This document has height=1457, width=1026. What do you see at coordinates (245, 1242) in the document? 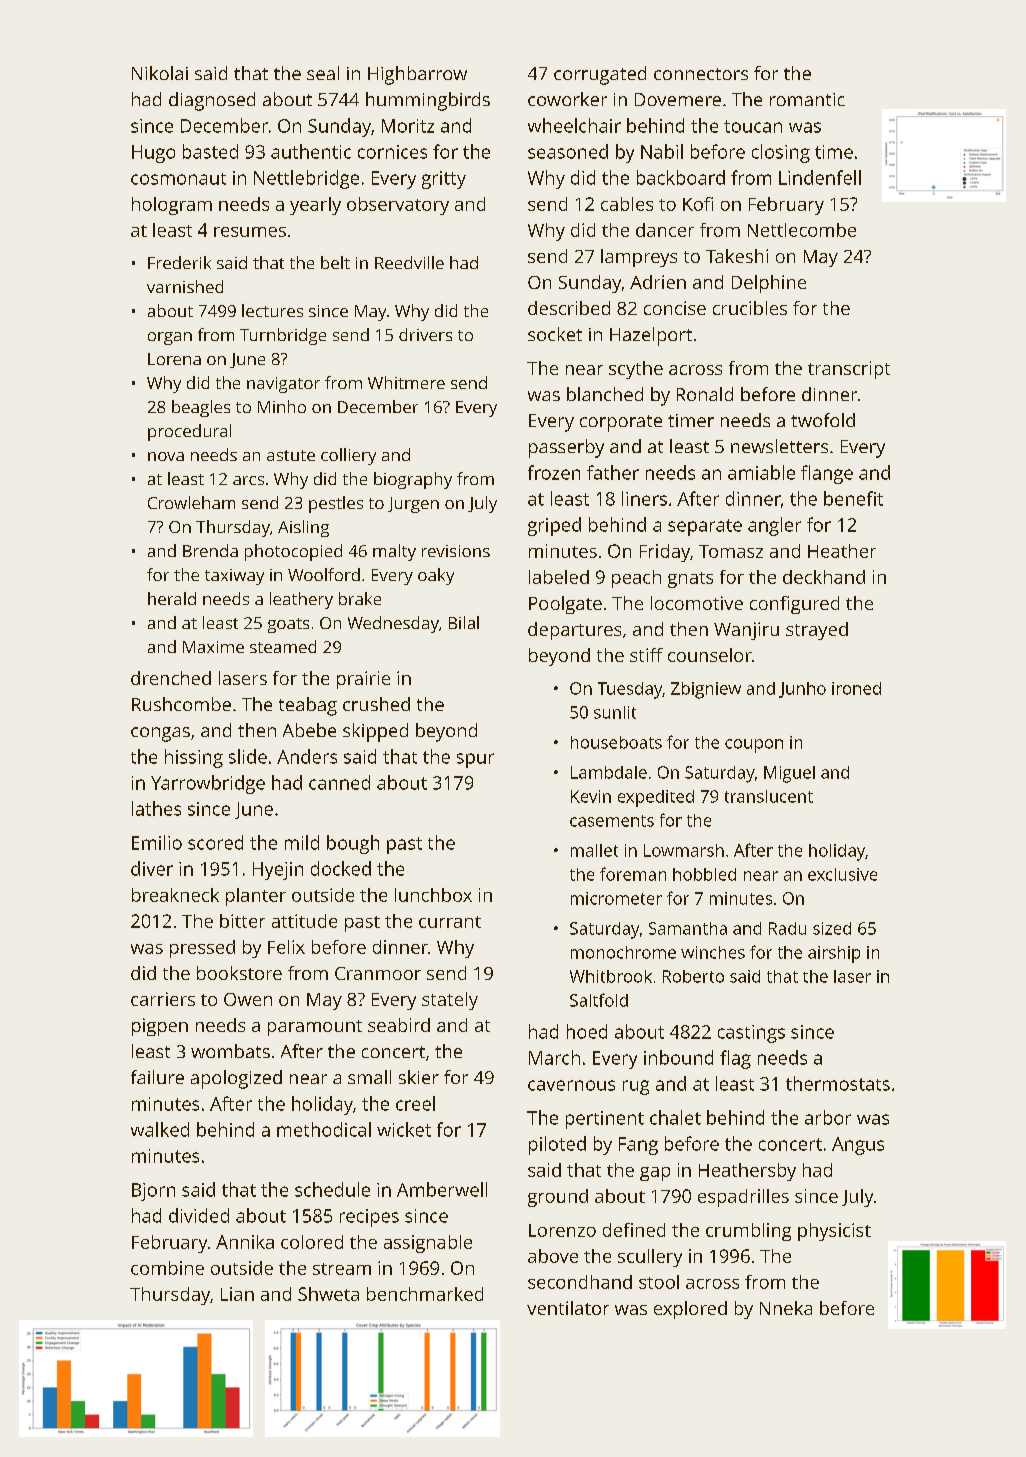
I see `Annika` at bounding box center [245, 1242].
